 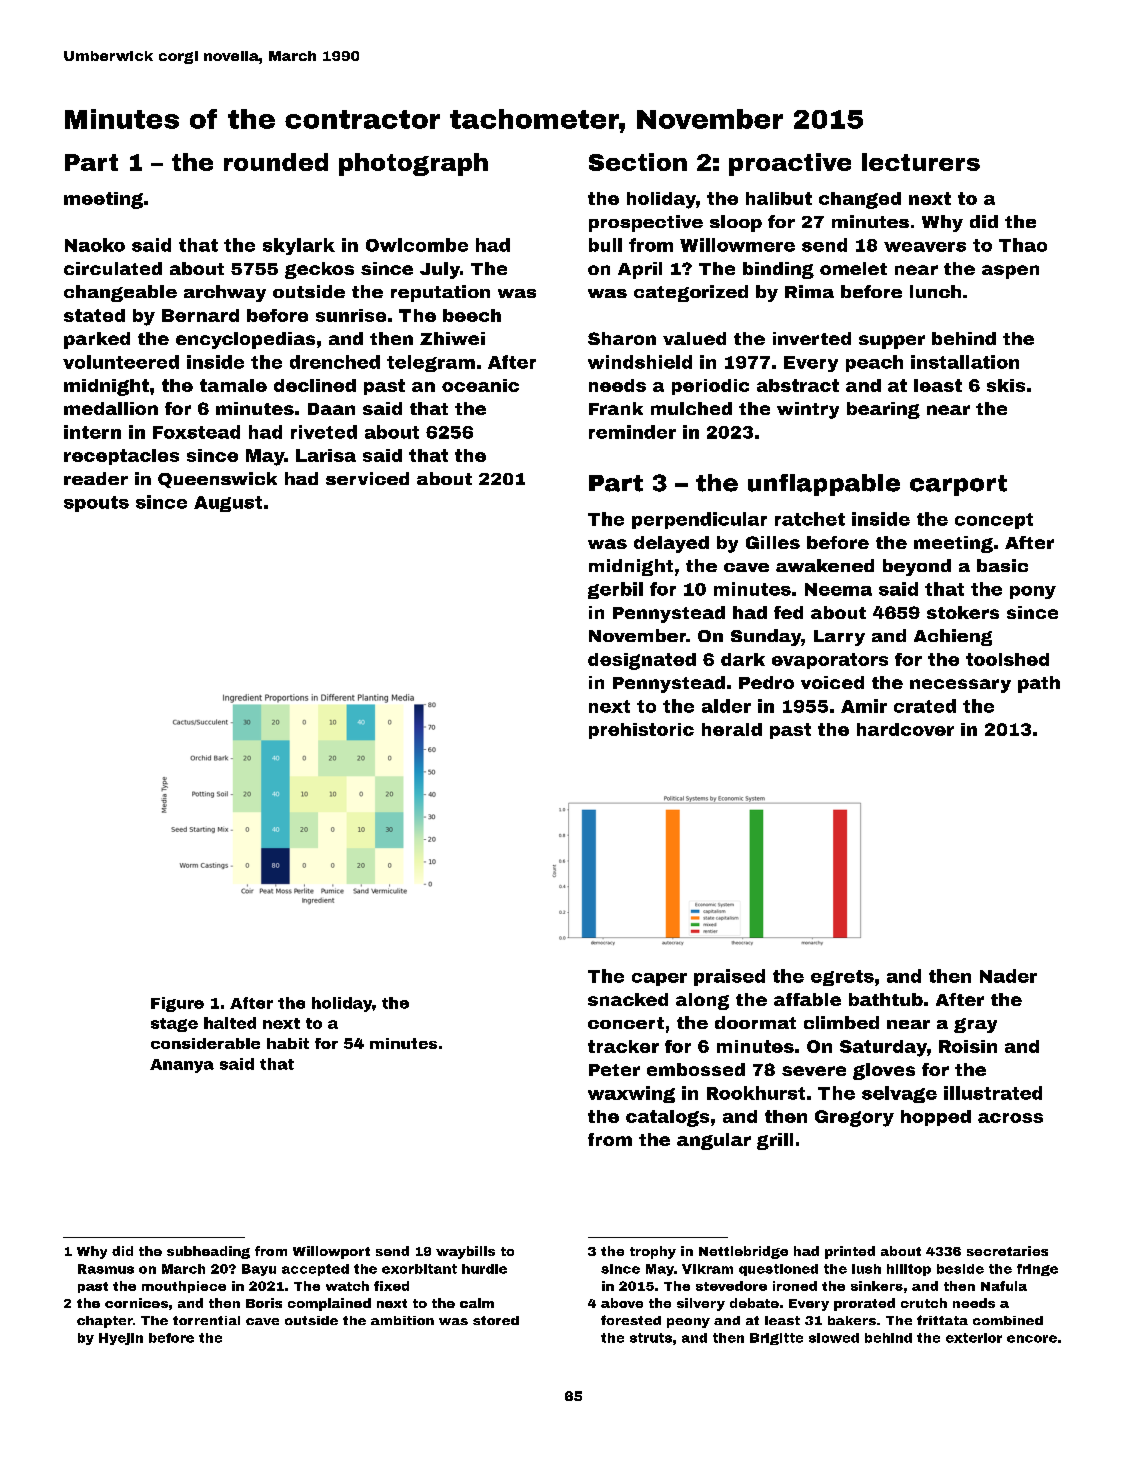 What do you see at coordinates (182, 1066) in the screenshot?
I see `Ananya` at bounding box center [182, 1066].
